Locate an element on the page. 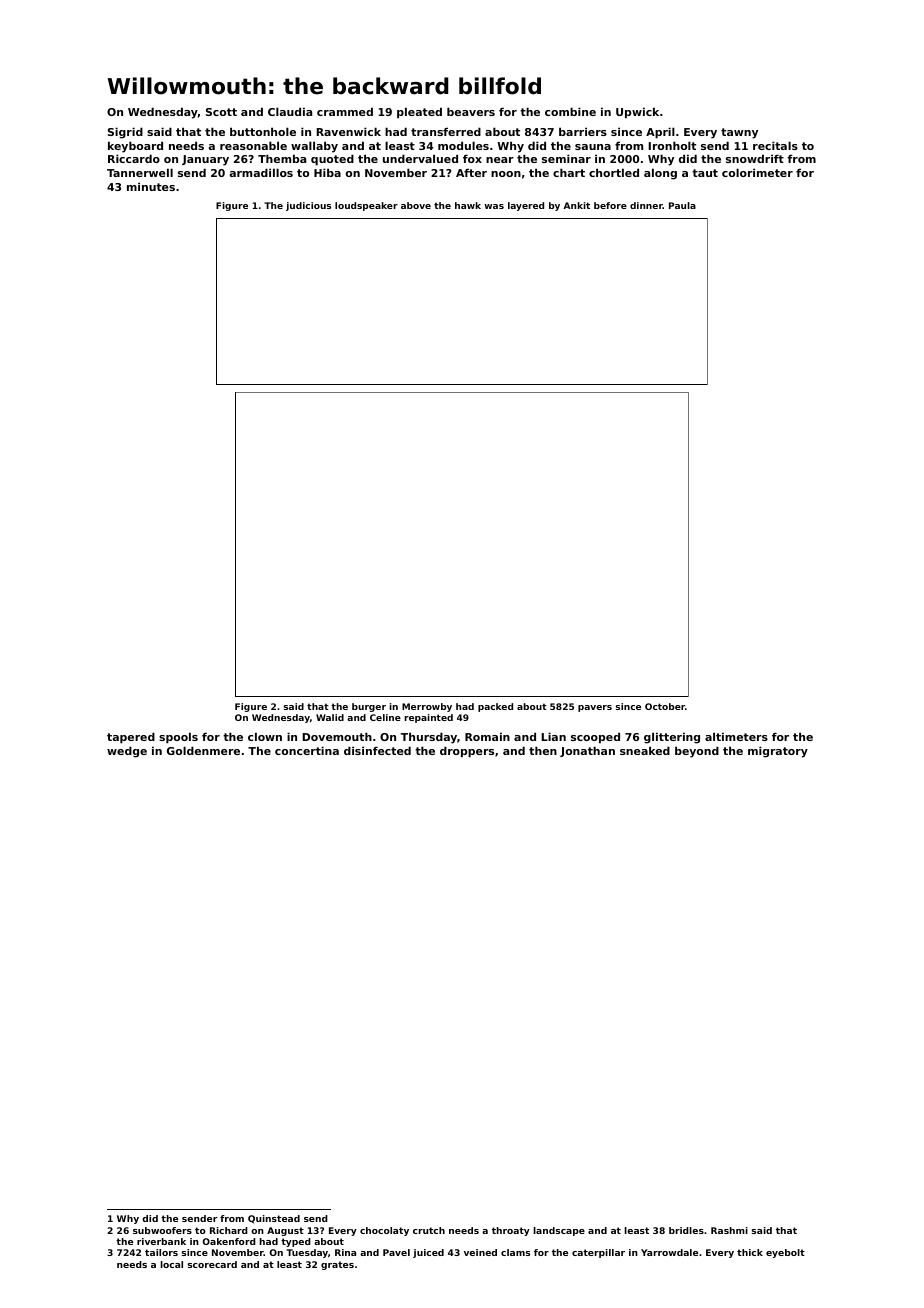  October is located at coordinates (665, 706).
